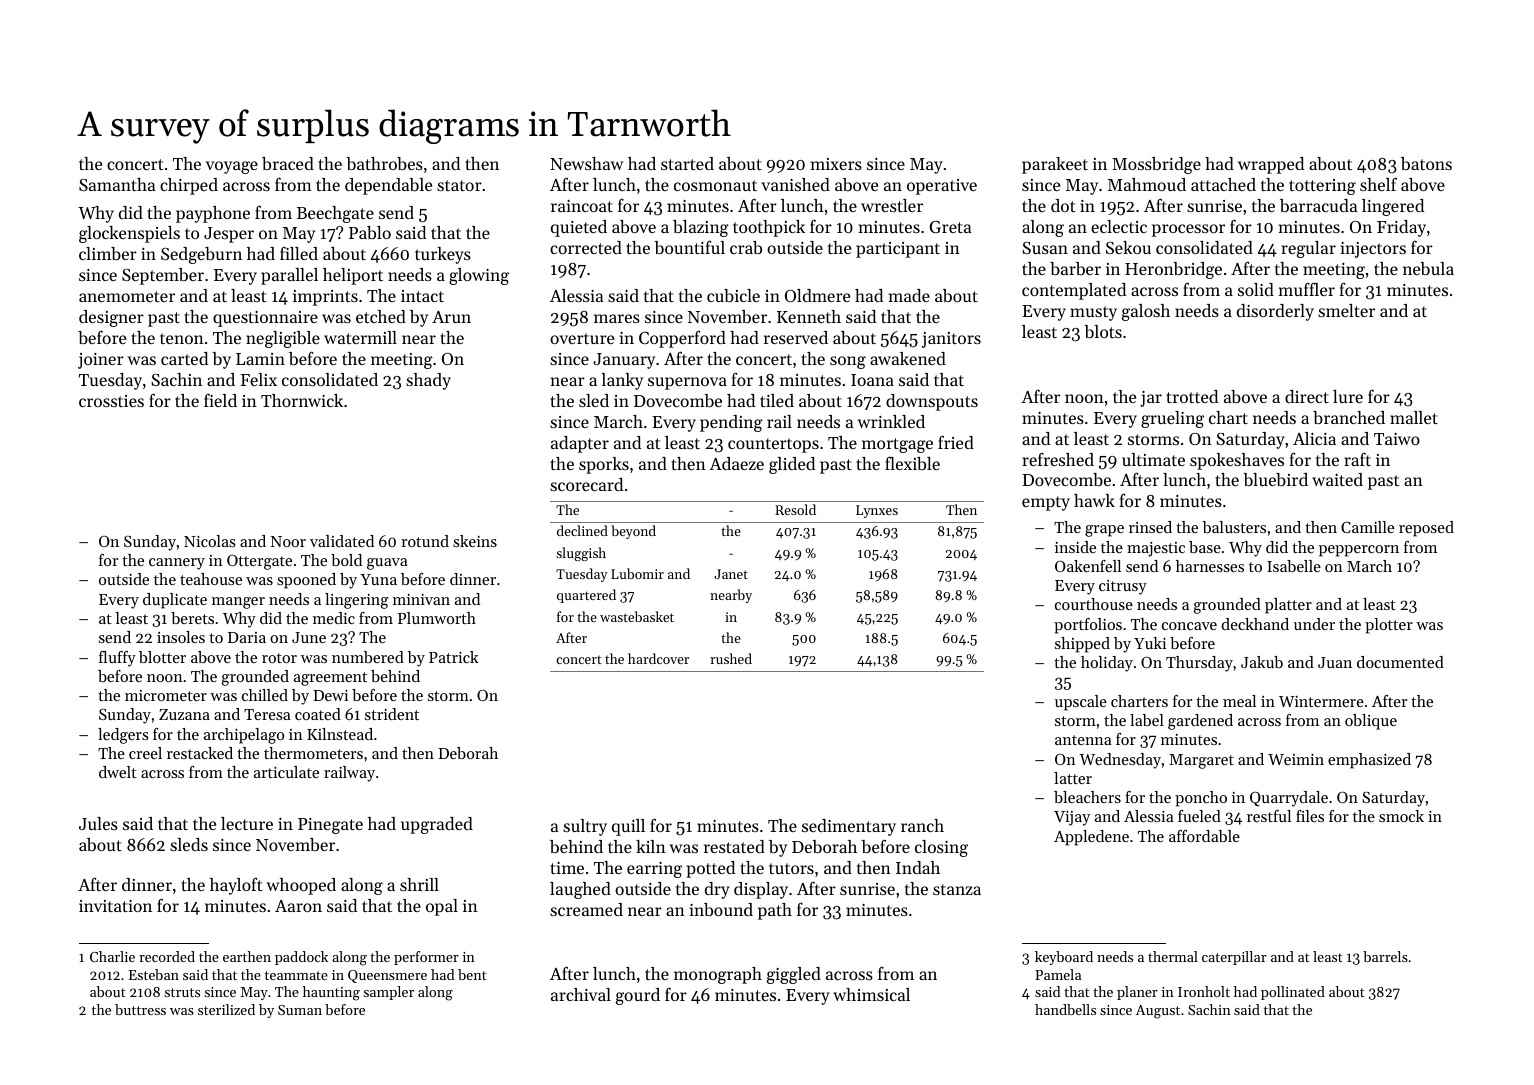 This screenshot has height=1085, width=1534. I want to click on Noor, so click(288, 541).
